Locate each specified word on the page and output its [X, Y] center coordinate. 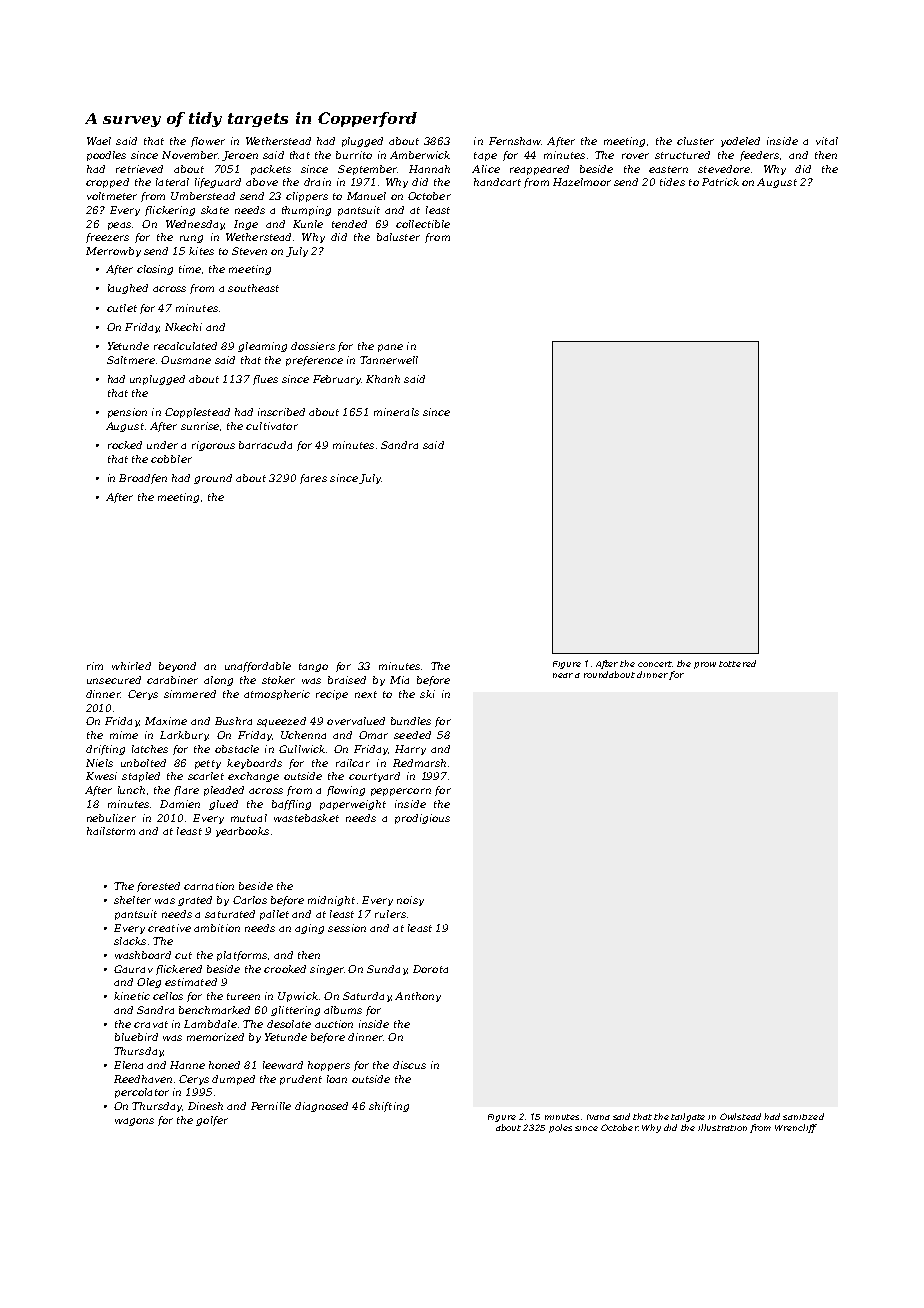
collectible [423, 224]
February [337, 380]
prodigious [422, 819]
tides [672, 182]
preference [314, 361]
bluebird [136, 1037]
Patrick [720, 182]
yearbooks [242, 832]
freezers [107, 238]
